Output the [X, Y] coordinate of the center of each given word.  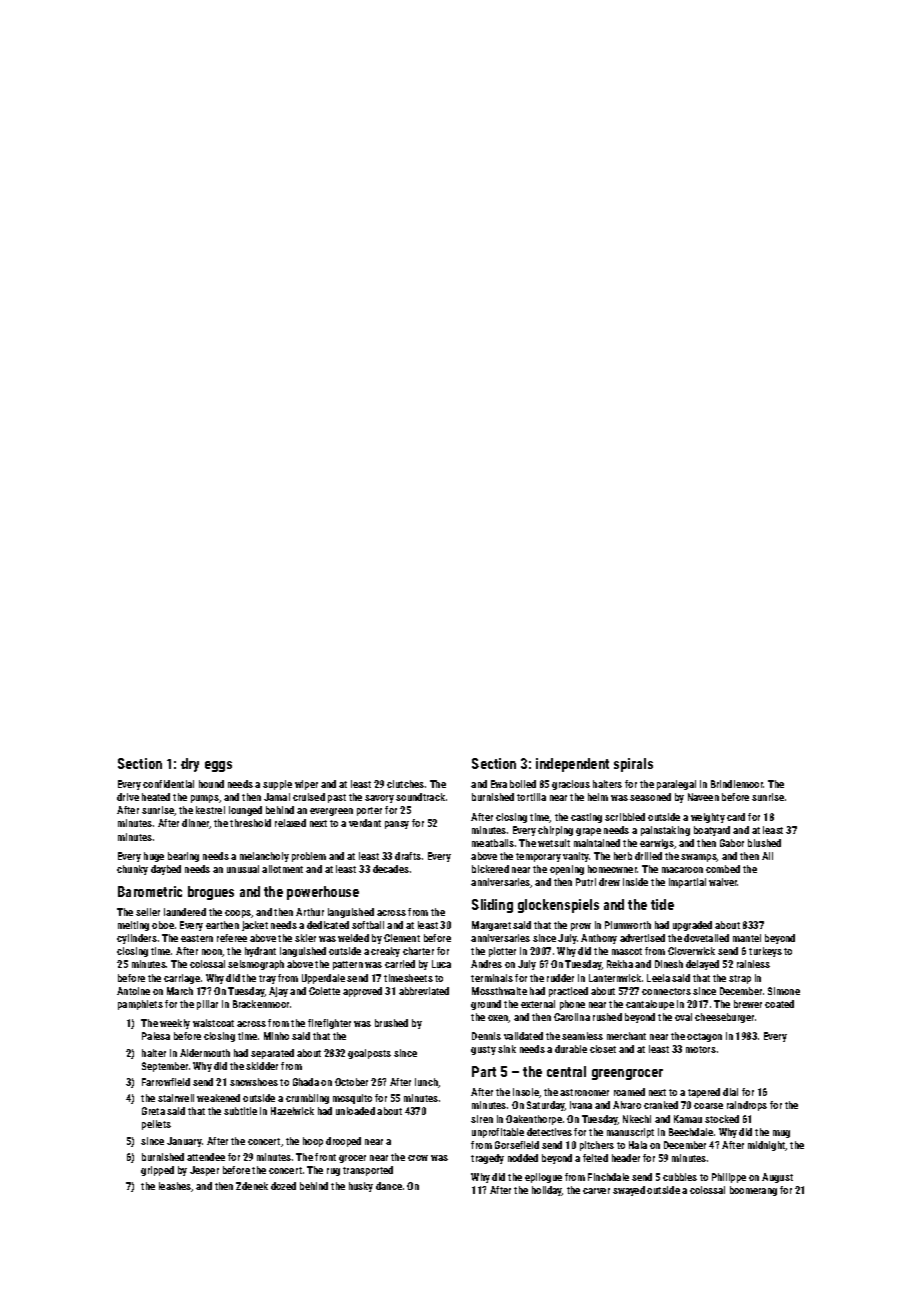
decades [391, 869]
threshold [250, 823]
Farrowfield [166, 1082]
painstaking [665, 831]
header [626, 1158]
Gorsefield [517, 1145]
